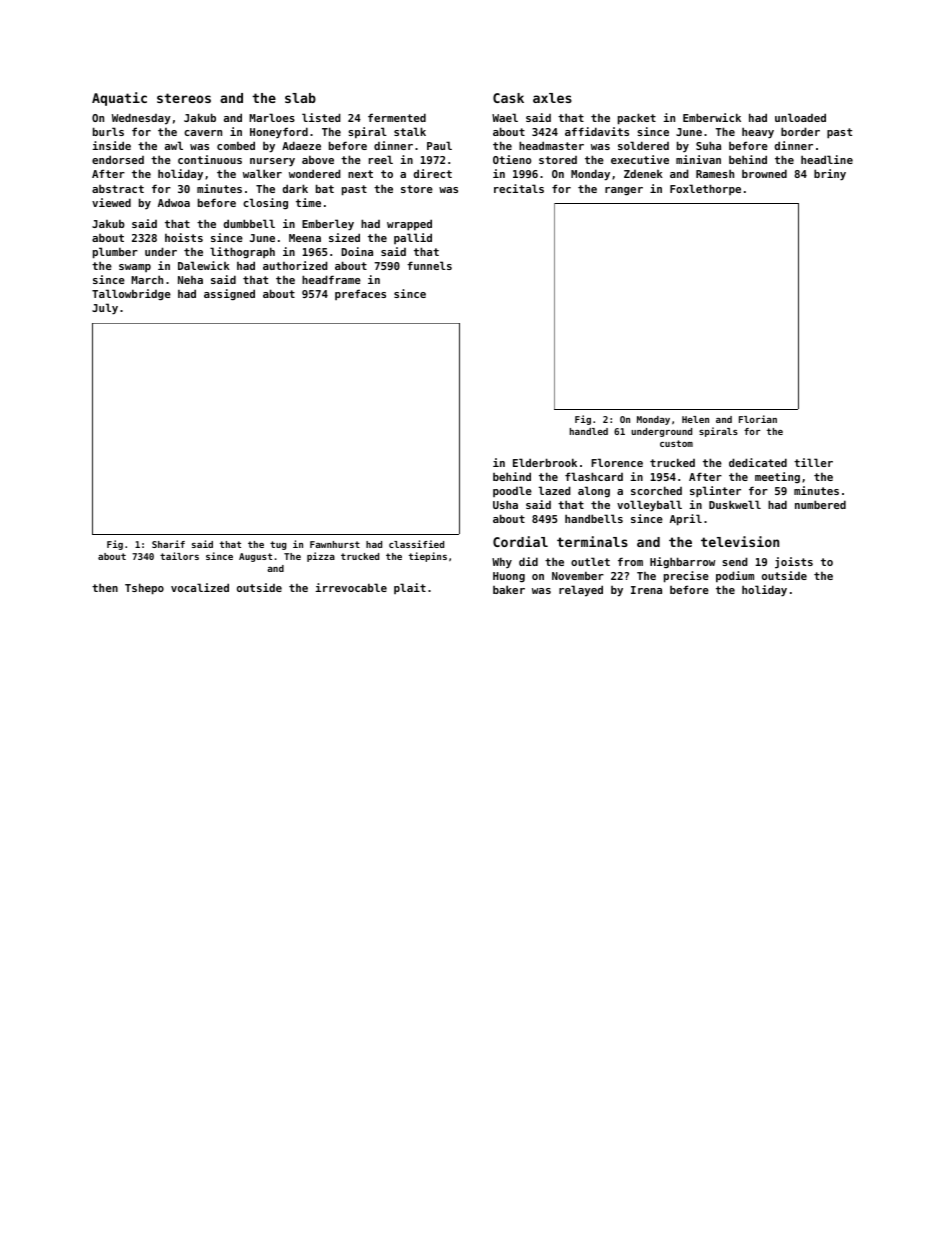  Describe the element at coordinates (300, 98) in the screenshot. I see `slab` at that location.
